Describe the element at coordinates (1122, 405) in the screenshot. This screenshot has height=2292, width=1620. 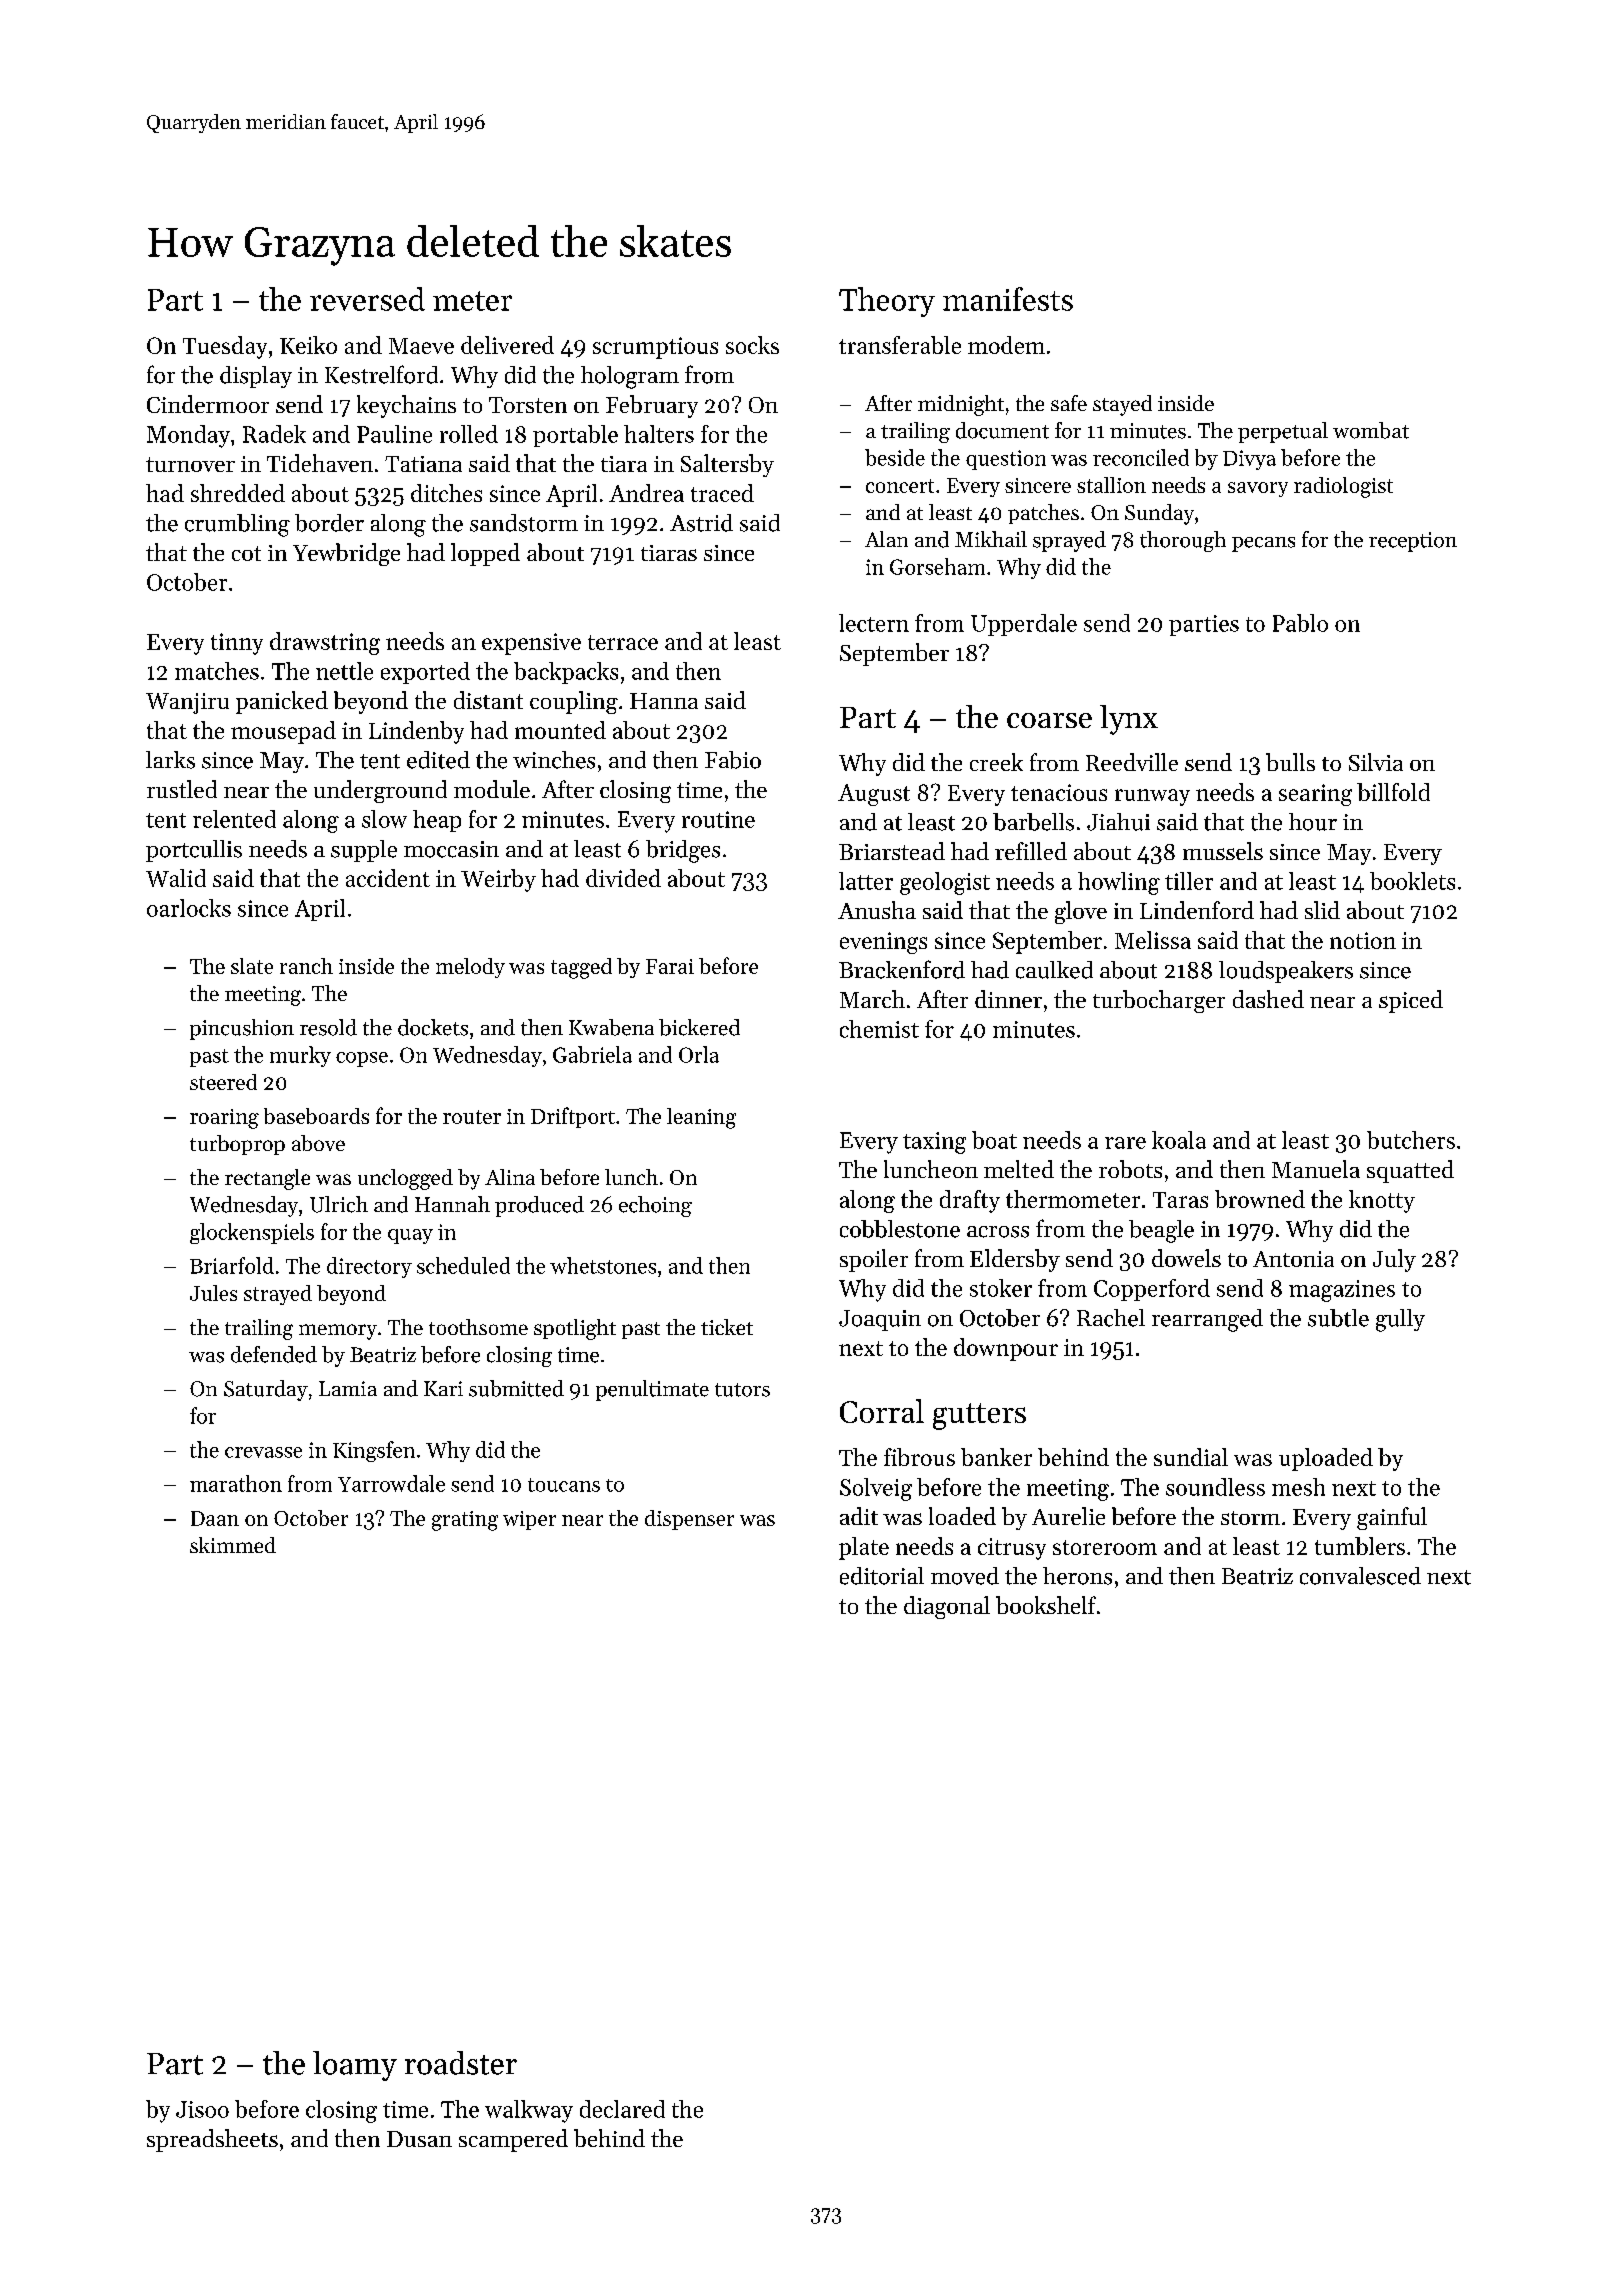
I see `stayed` at that location.
